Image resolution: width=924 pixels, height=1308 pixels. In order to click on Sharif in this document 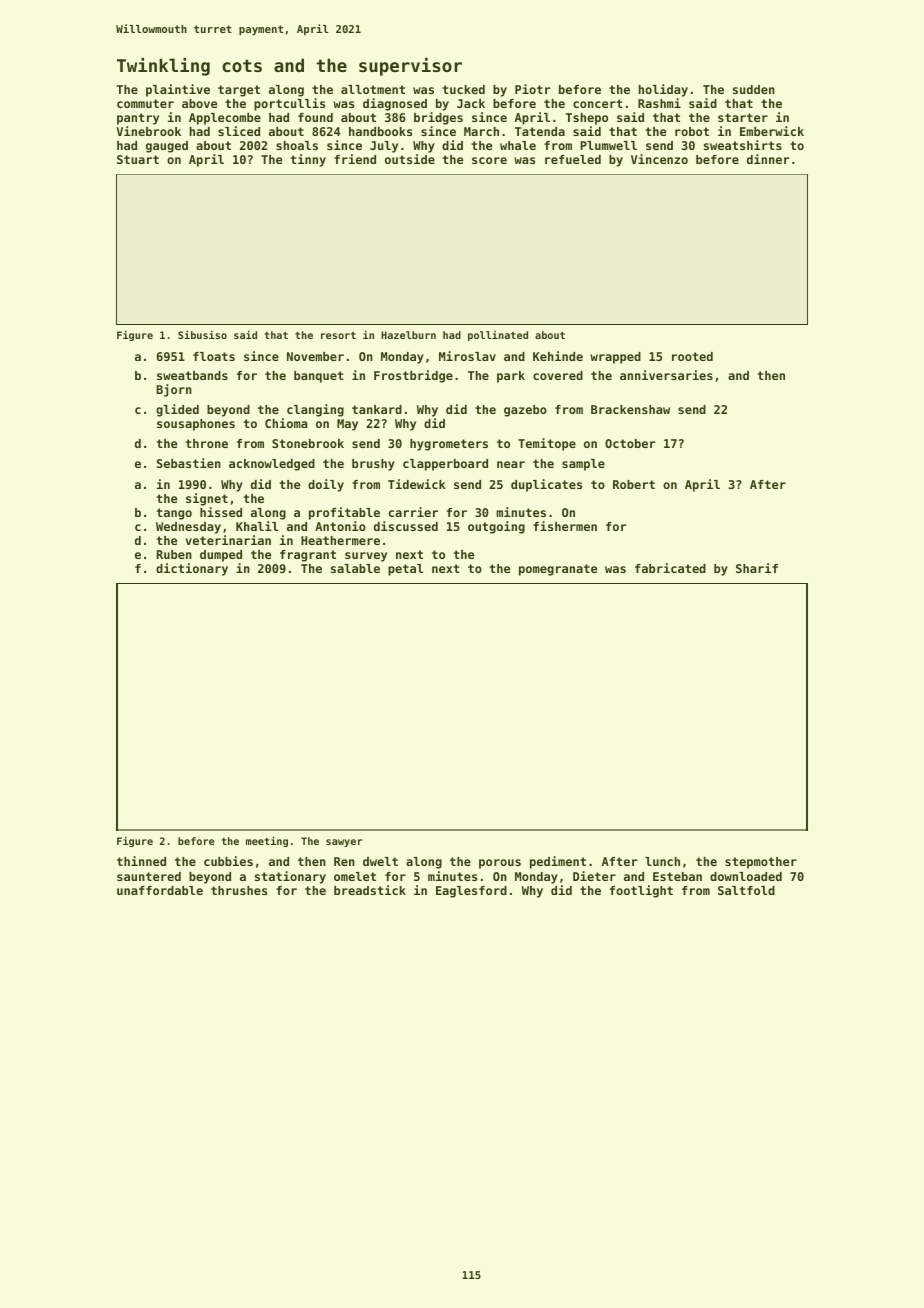, I will do `click(757, 568)`.
